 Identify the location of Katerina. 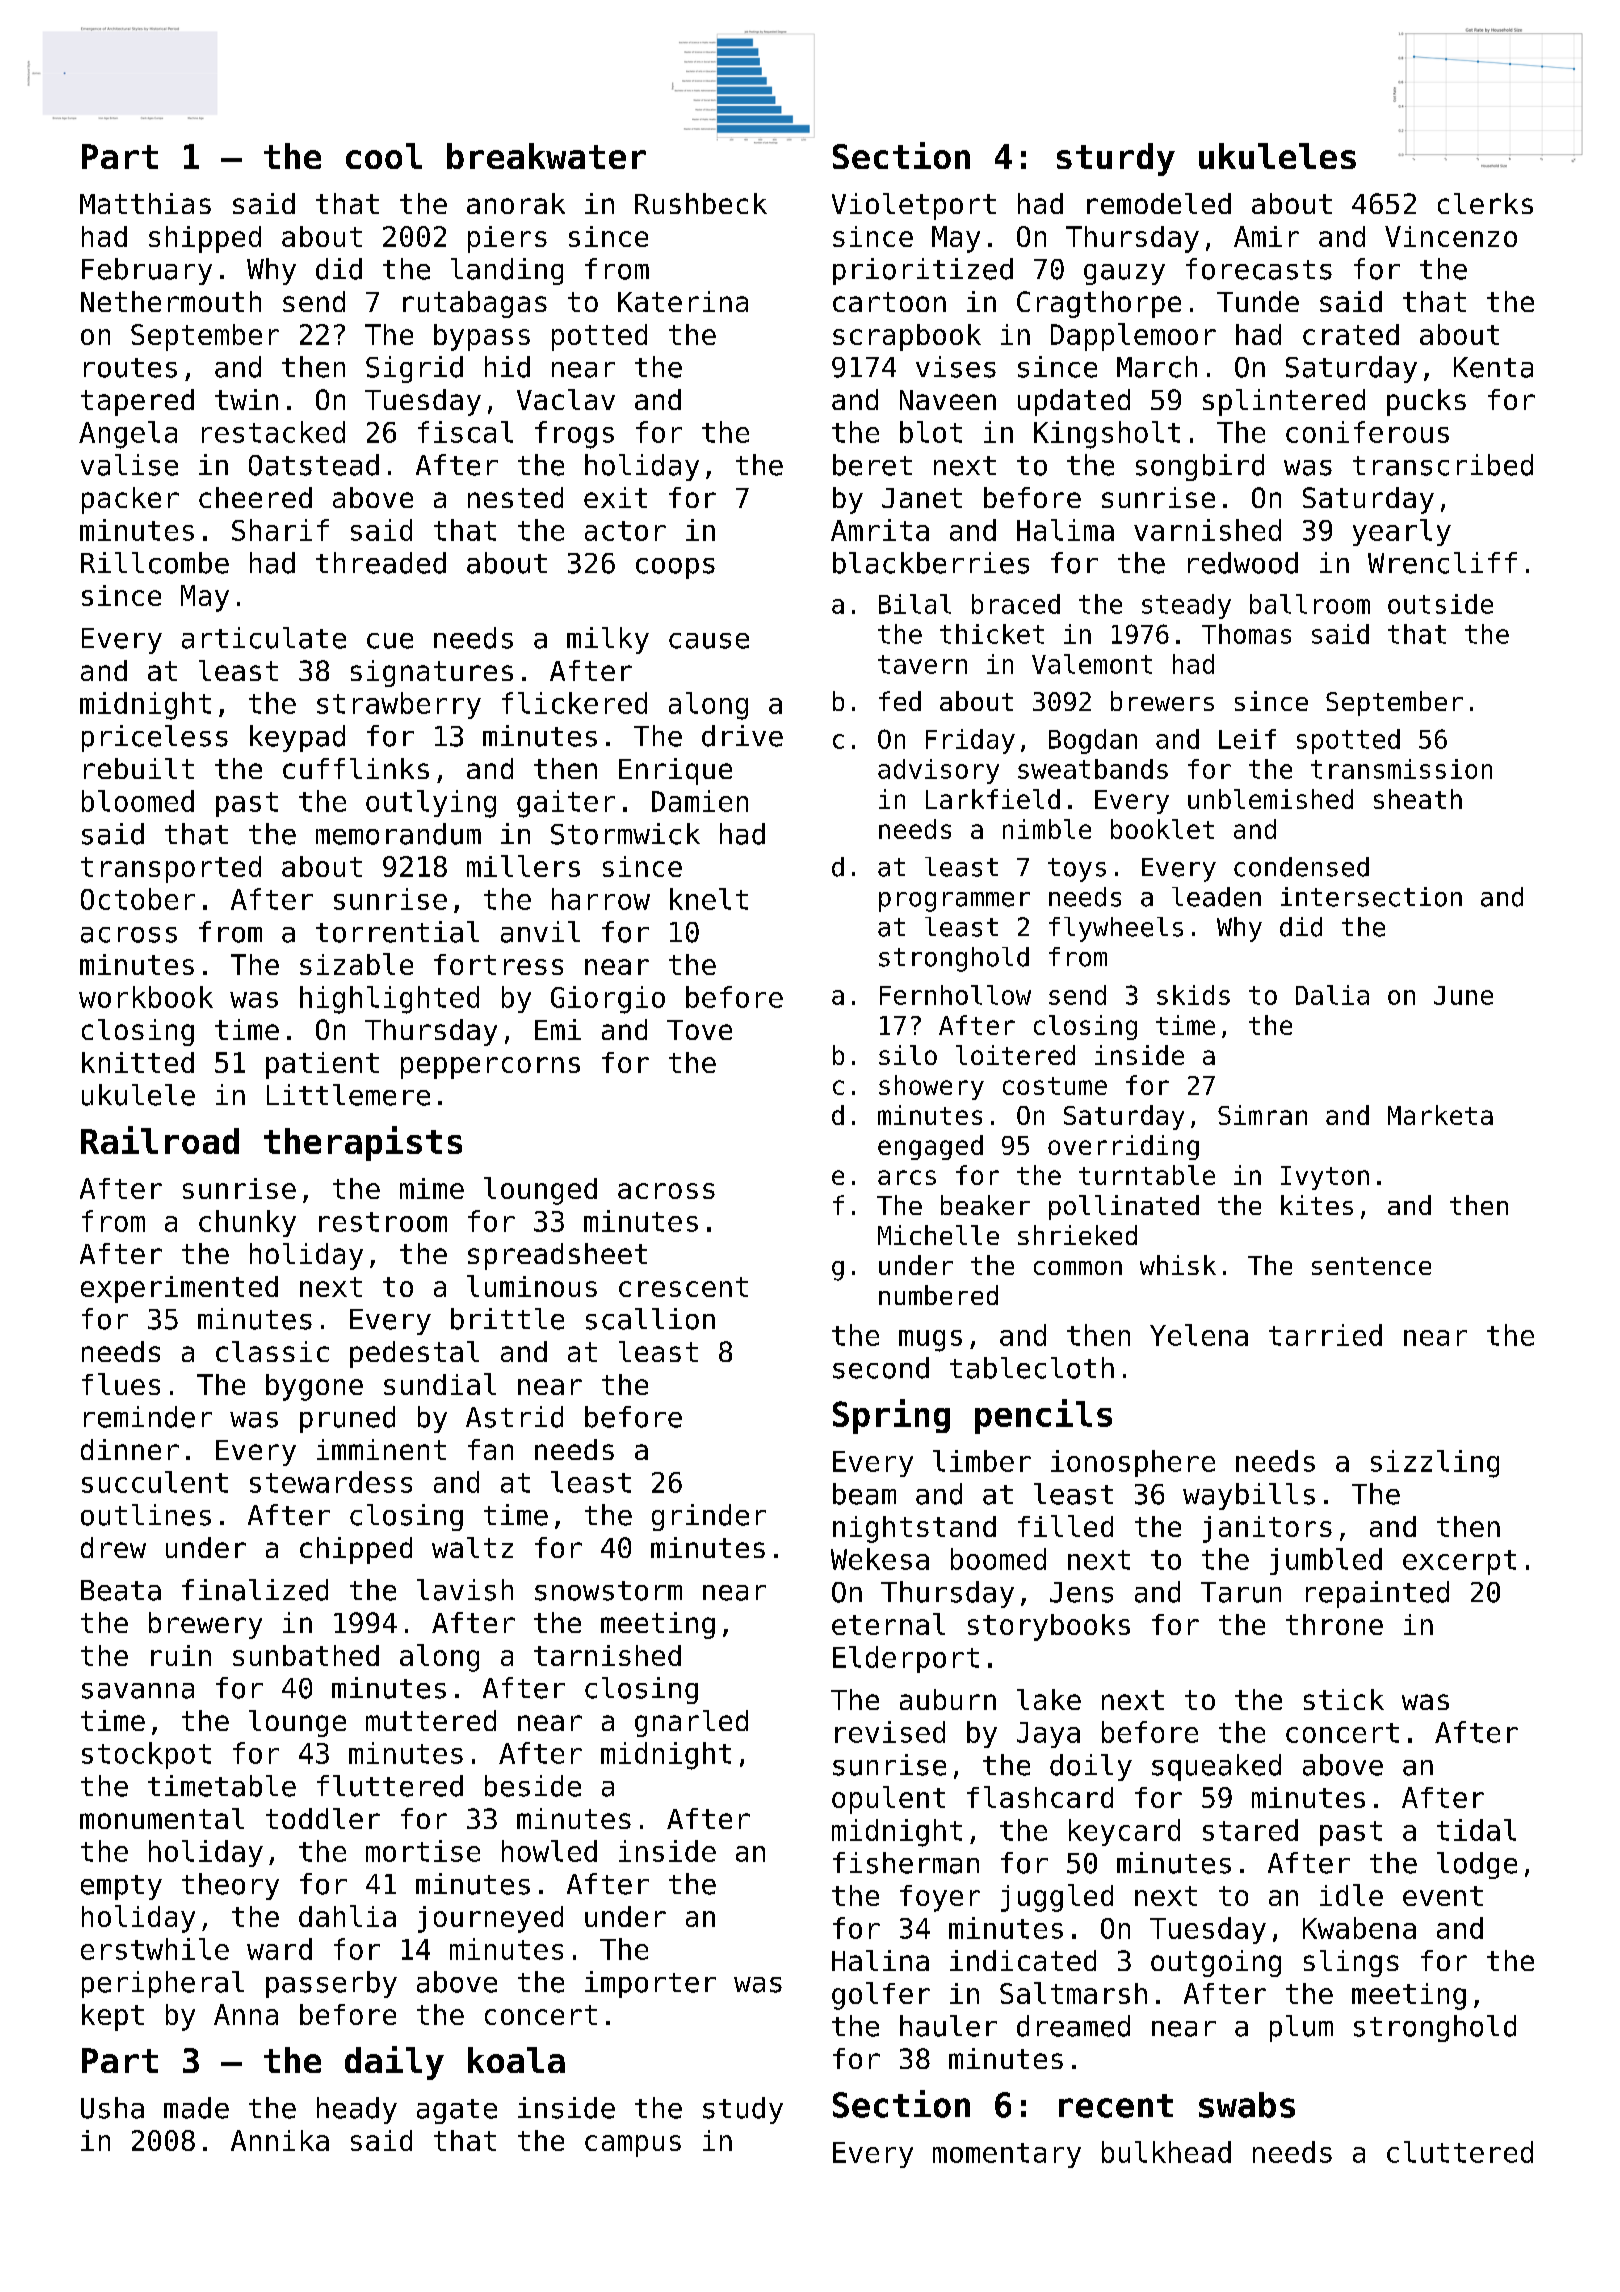
(683, 301).
